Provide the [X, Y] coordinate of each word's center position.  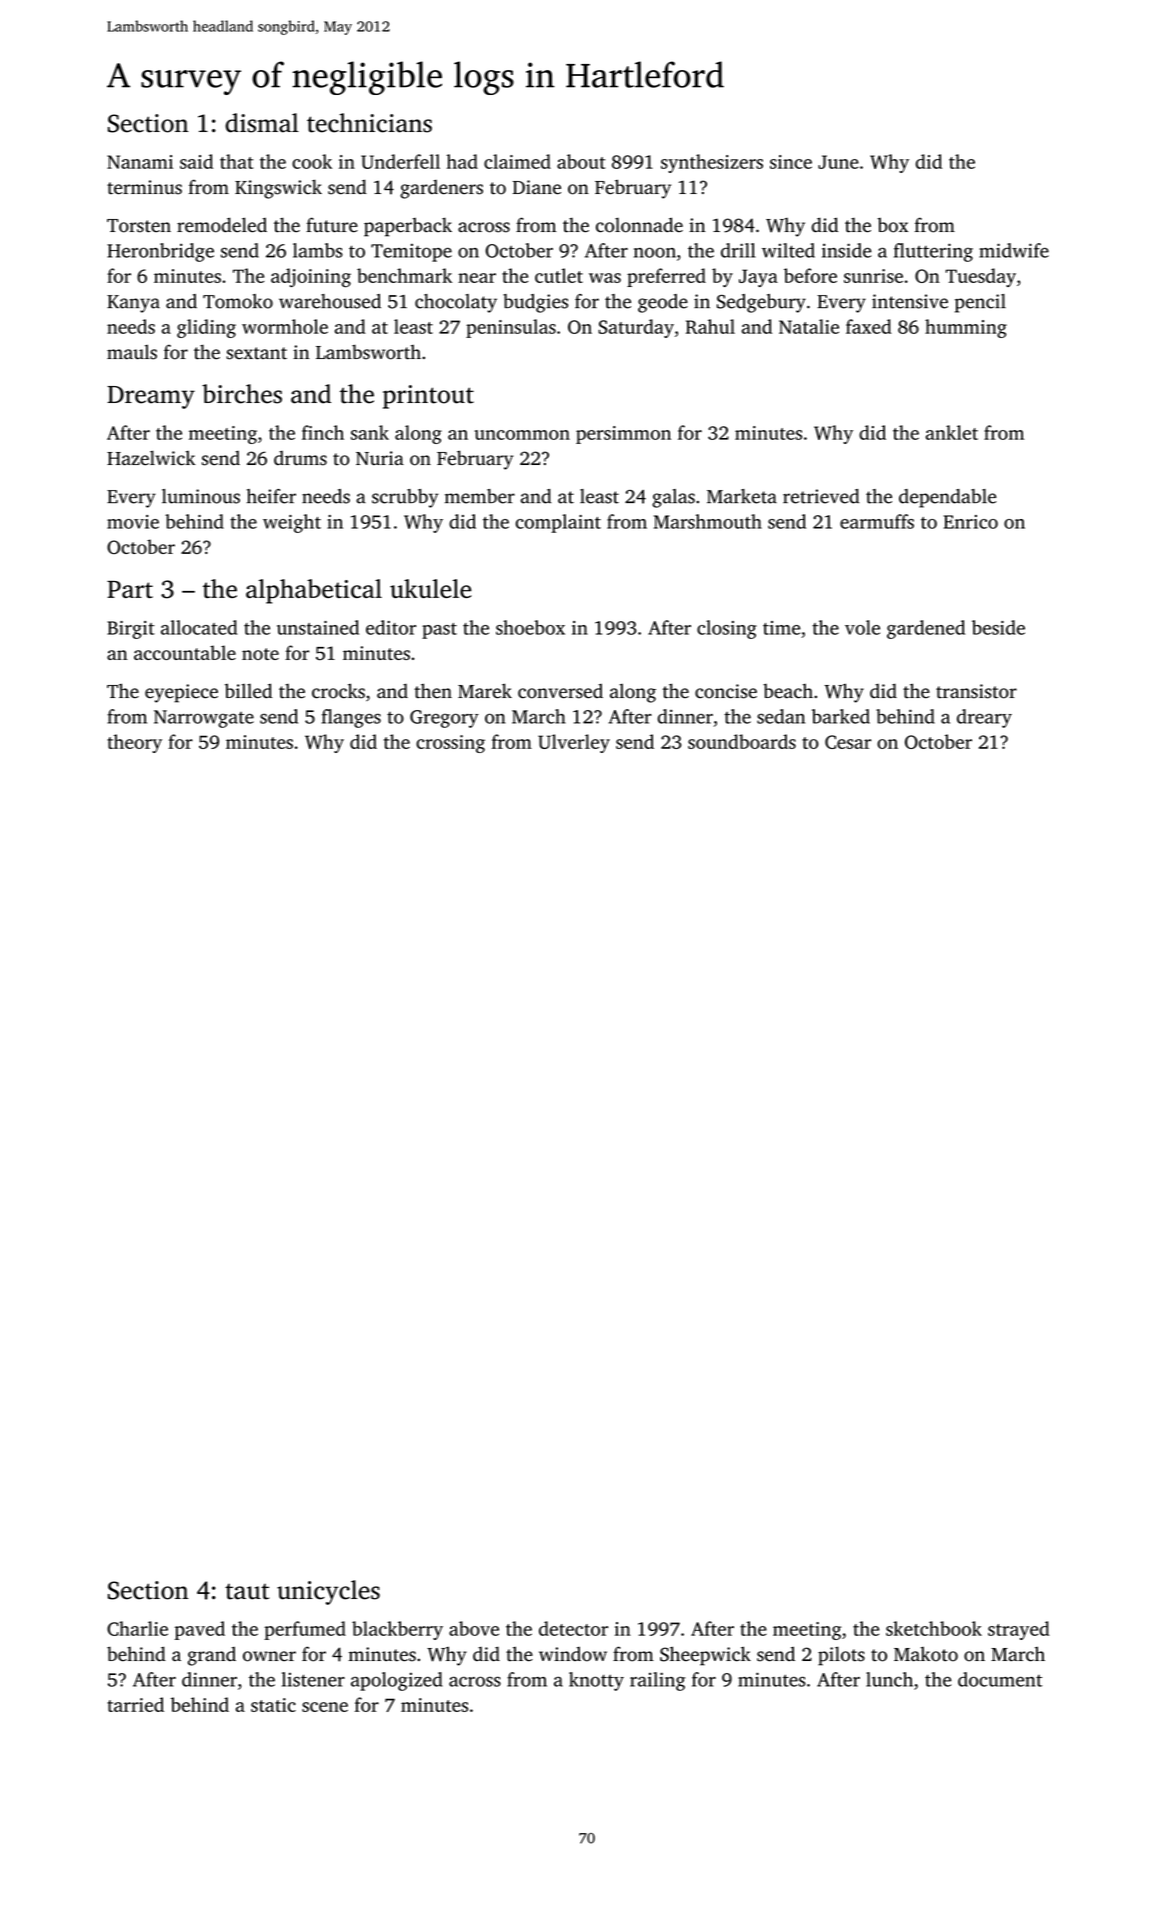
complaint [558, 523]
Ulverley [574, 743]
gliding [206, 328]
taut [247, 1592]
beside [998, 627]
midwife [1014, 250]
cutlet [559, 275]
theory [135, 743]
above [474, 1628]
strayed [1019, 1630]
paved [200, 1630]
